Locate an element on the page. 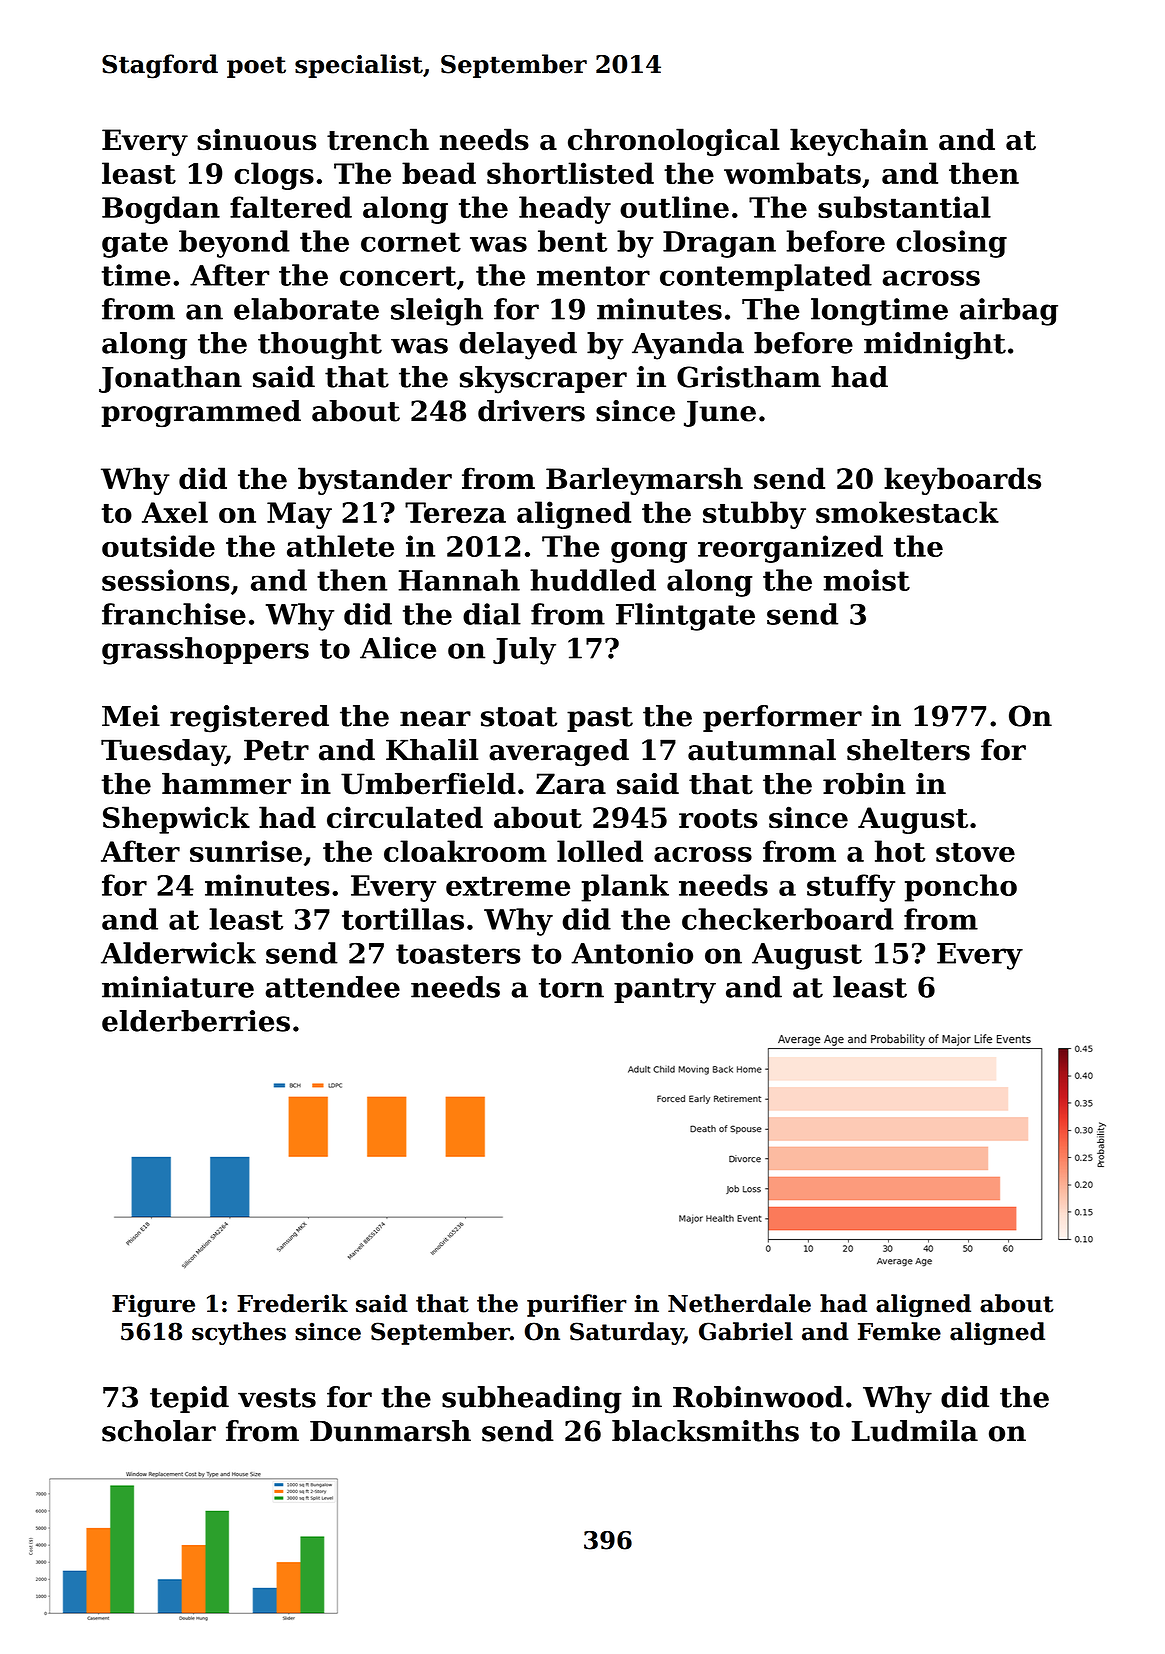 The image size is (1165, 1654). Alderwick is located at coordinates (178, 953).
